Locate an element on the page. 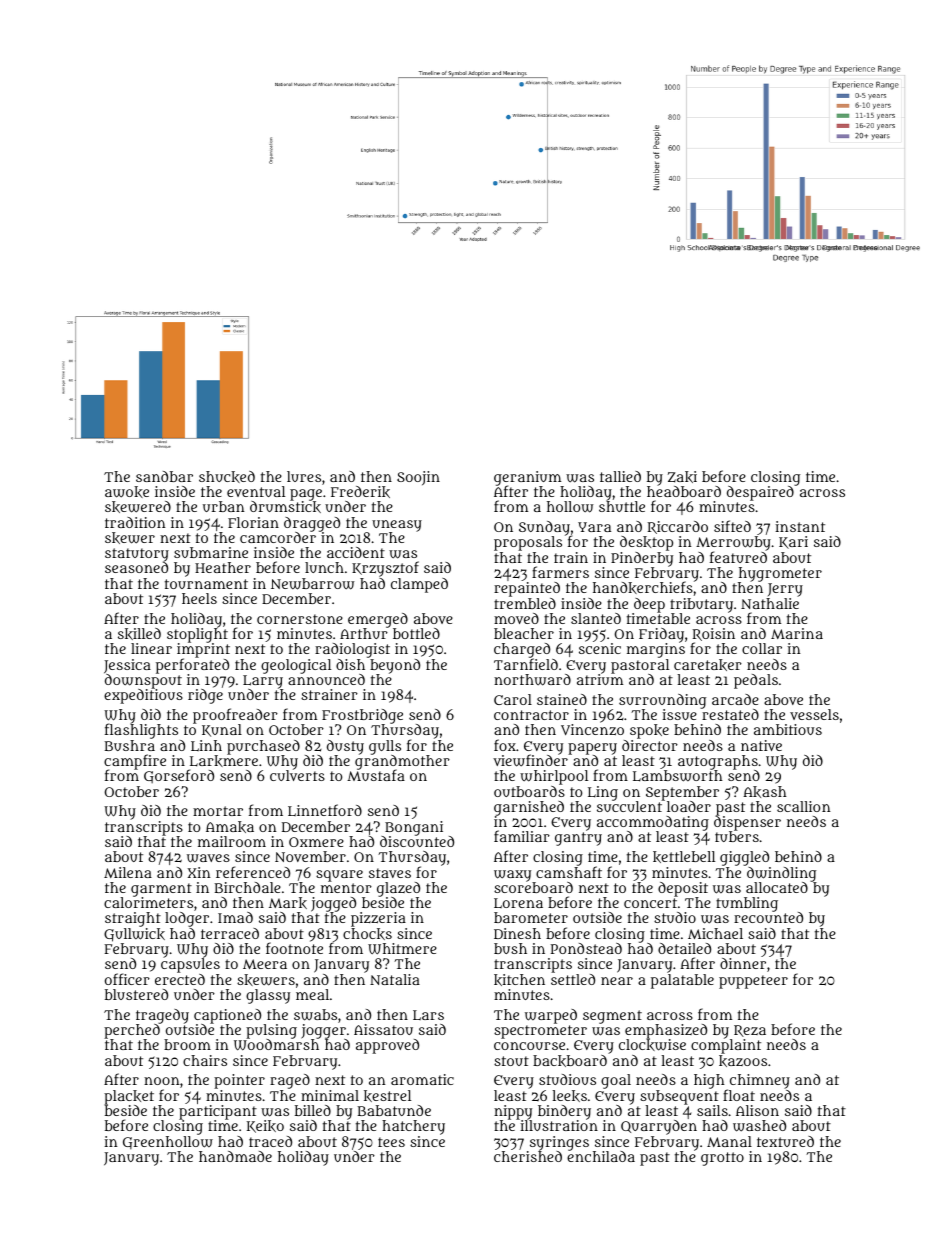  despaired is located at coordinates (760, 493).
